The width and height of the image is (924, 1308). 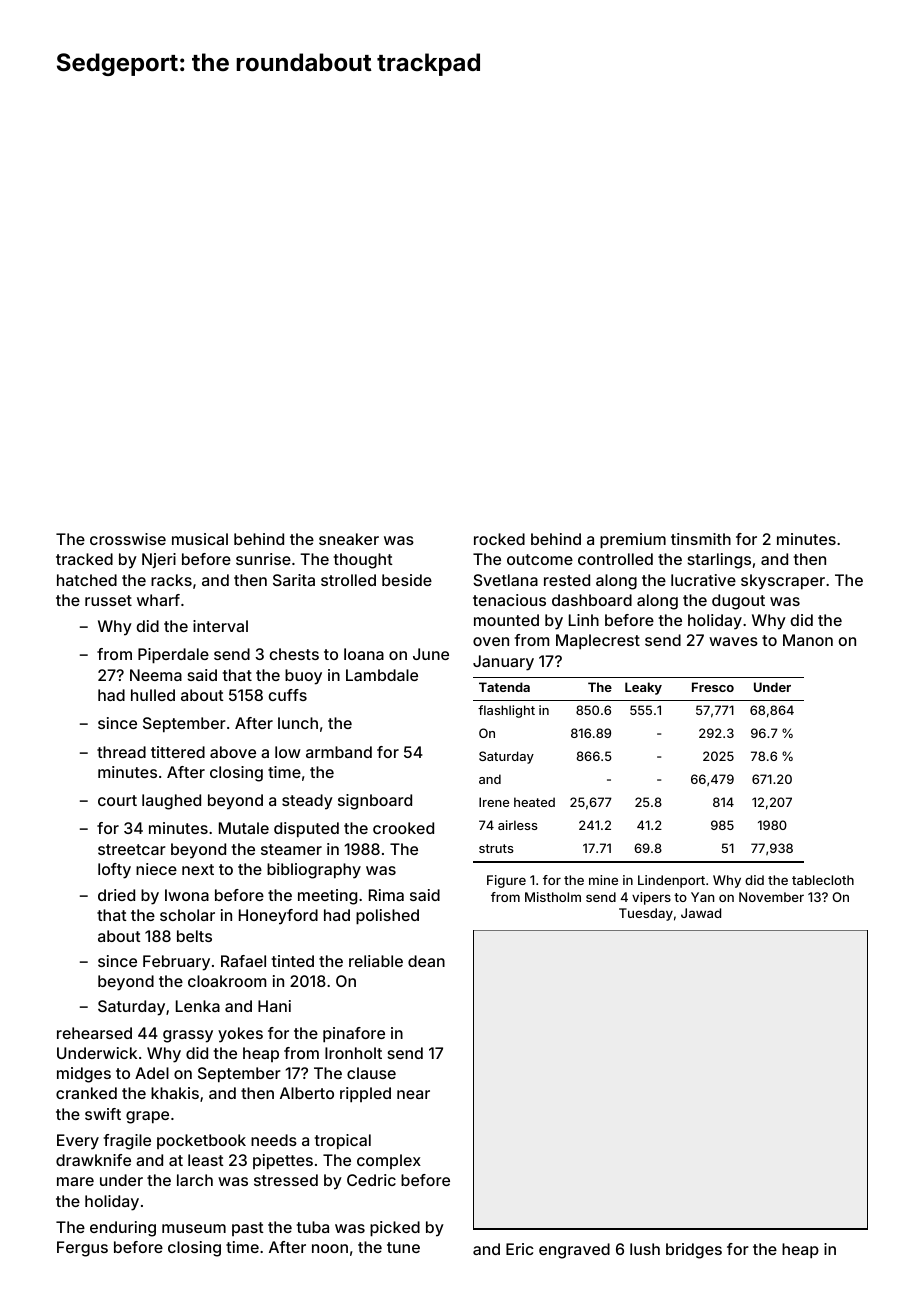 What do you see at coordinates (694, 1251) in the image?
I see `bridges` at bounding box center [694, 1251].
